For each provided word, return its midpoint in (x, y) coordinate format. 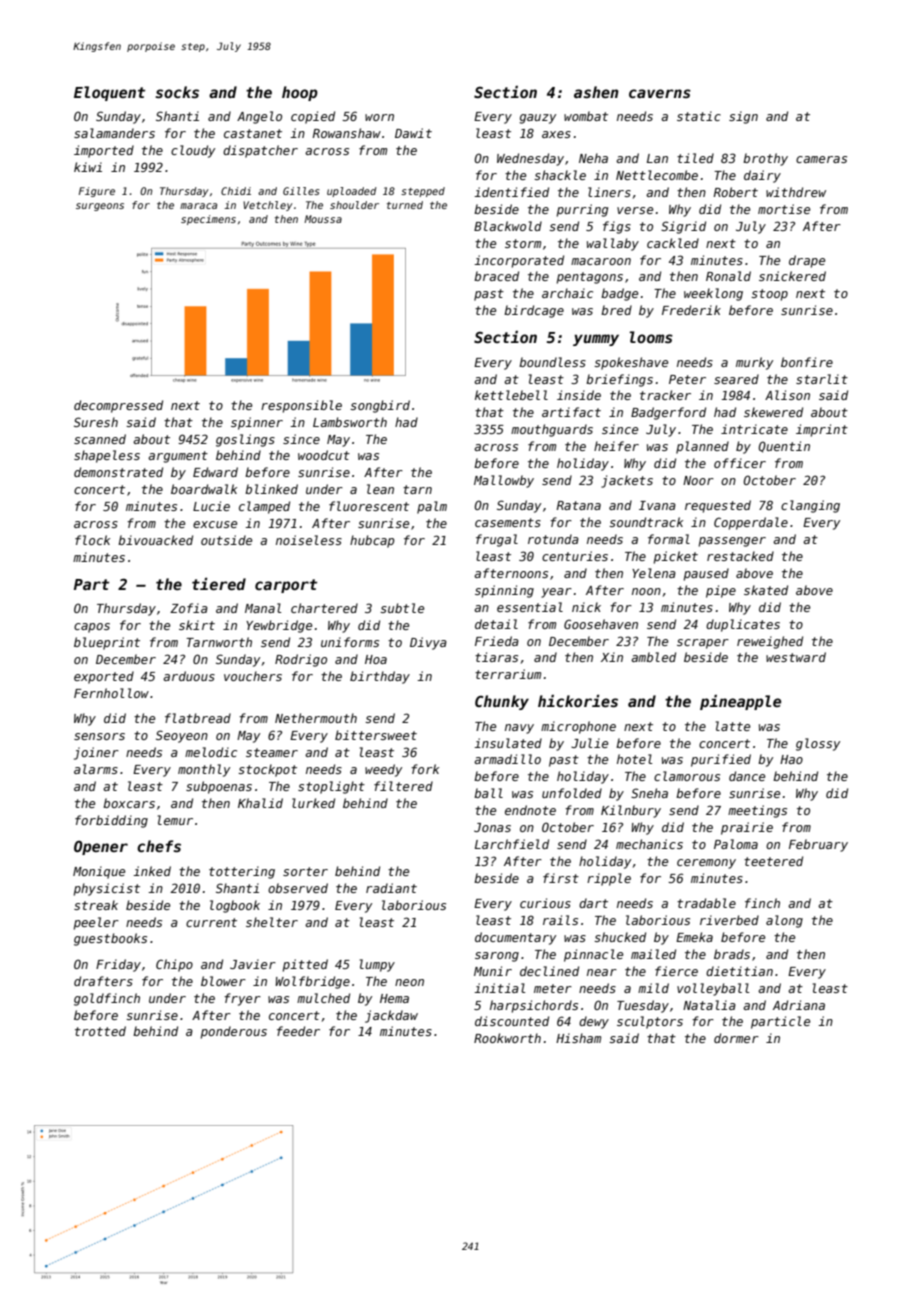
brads (732, 954)
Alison (787, 395)
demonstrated (118, 472)
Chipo (174, 965)
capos (92, 628)
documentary (515, 938)
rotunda (553, 539)
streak (96, 905)
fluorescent (369, 506)
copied (313, 117)
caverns (660, 93)
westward (796, 657)
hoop (300, 93)
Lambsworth (350, 422)
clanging (810, 506)
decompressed (118, 406)
